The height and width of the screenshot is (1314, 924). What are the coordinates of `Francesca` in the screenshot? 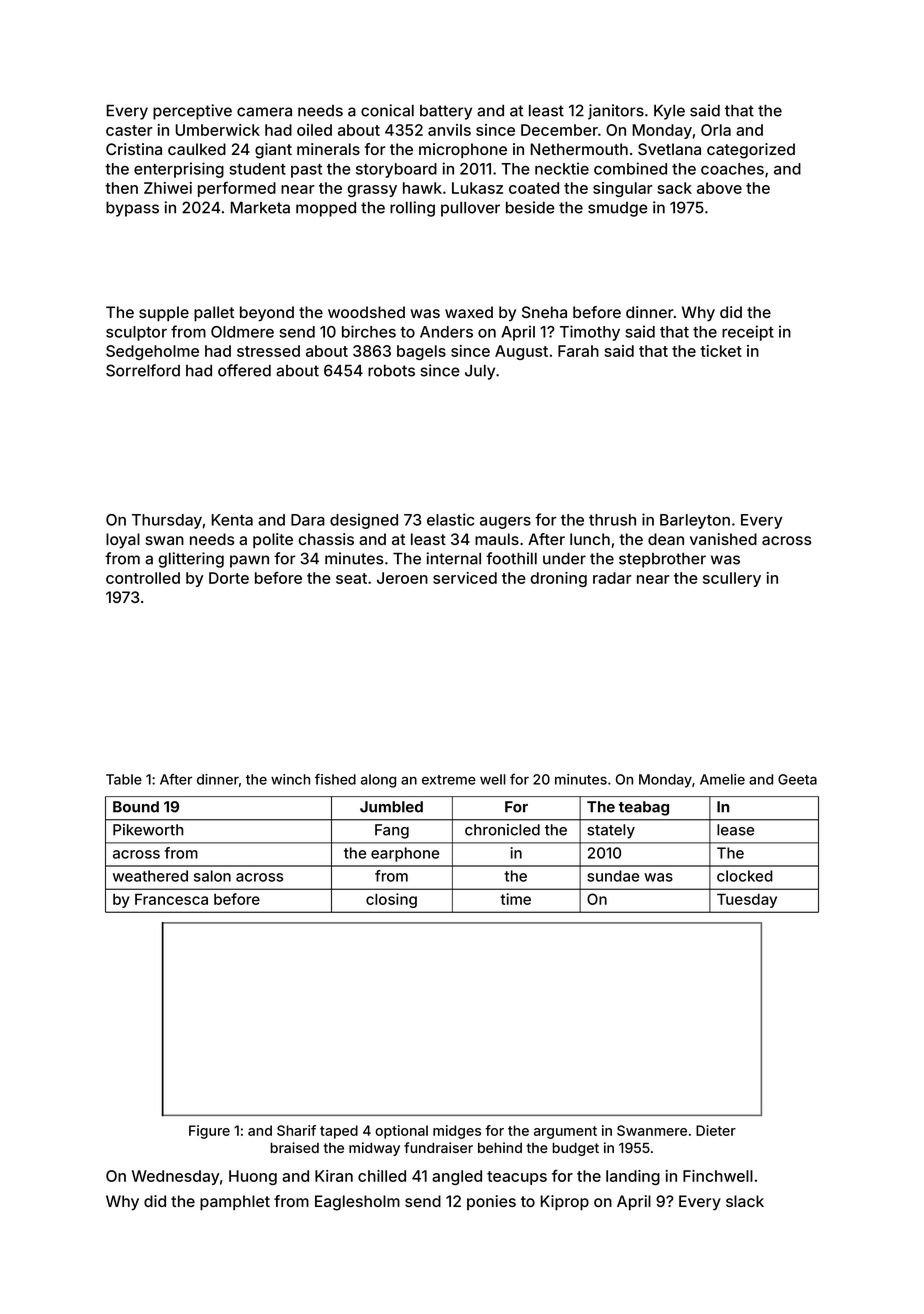 It's located at (171, 899).
